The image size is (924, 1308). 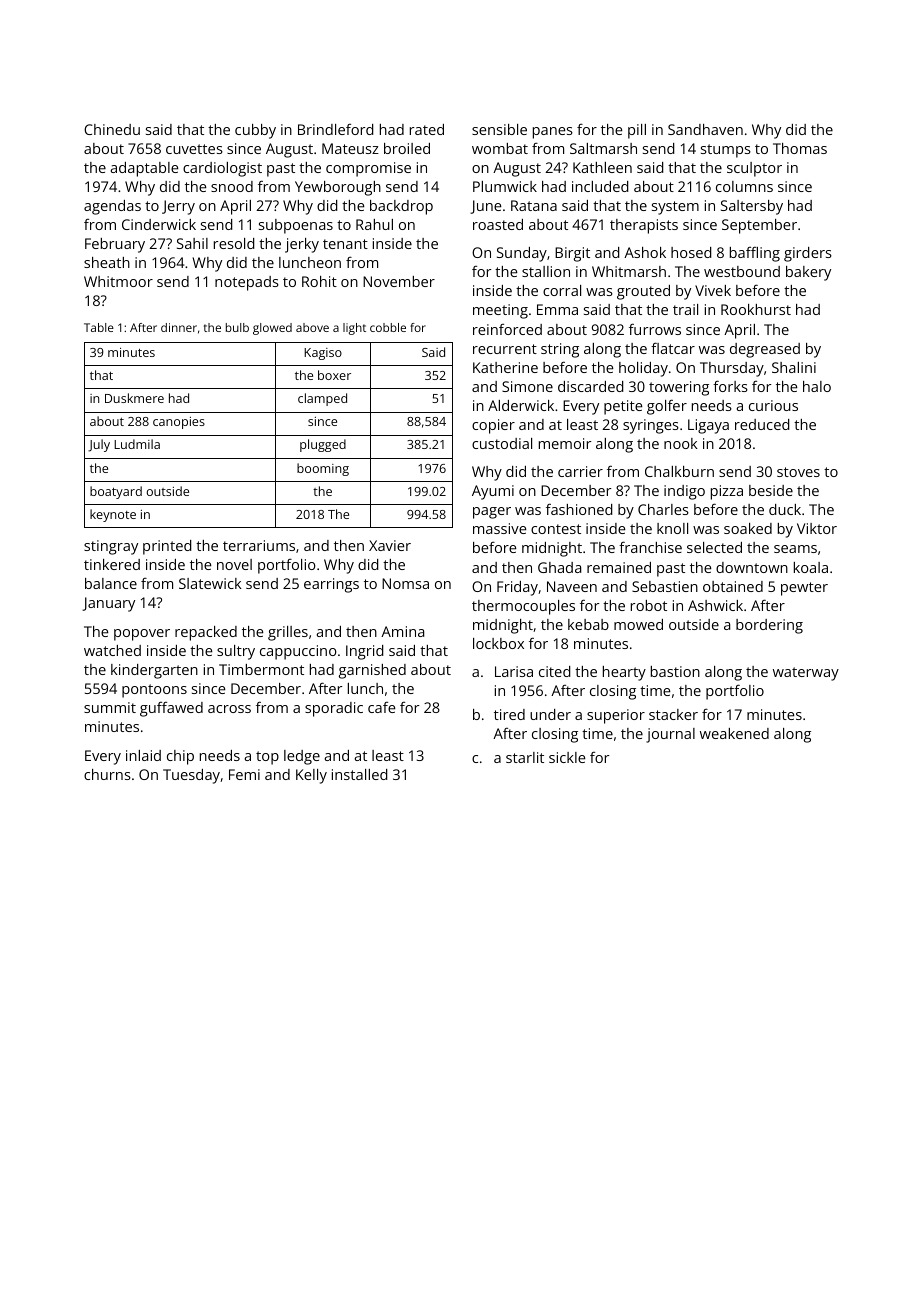 I want to click on Alderwick, so click(x=521, y=405).
